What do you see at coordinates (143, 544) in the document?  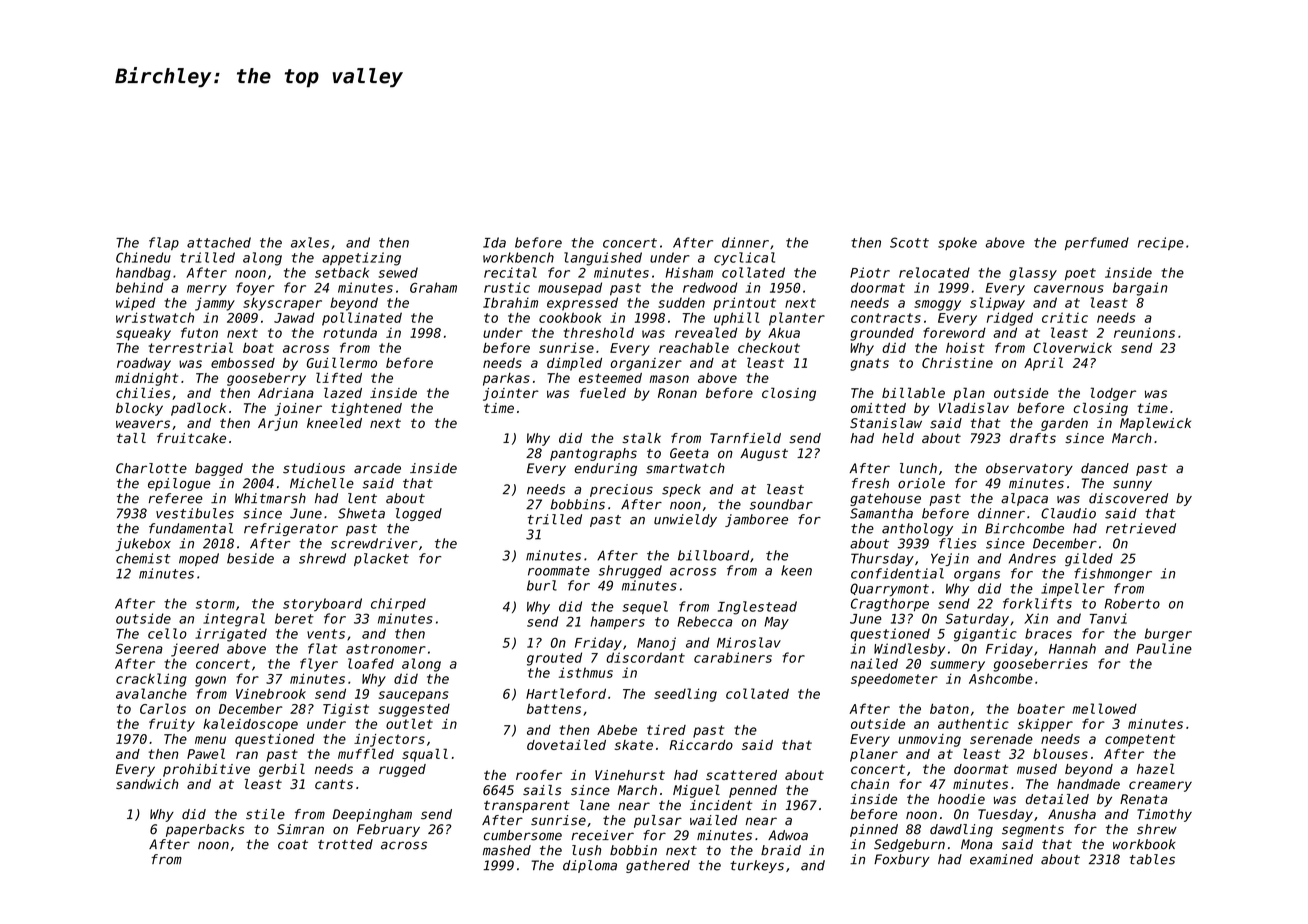 I see `jukebox` at bounding box center [143, 544].
